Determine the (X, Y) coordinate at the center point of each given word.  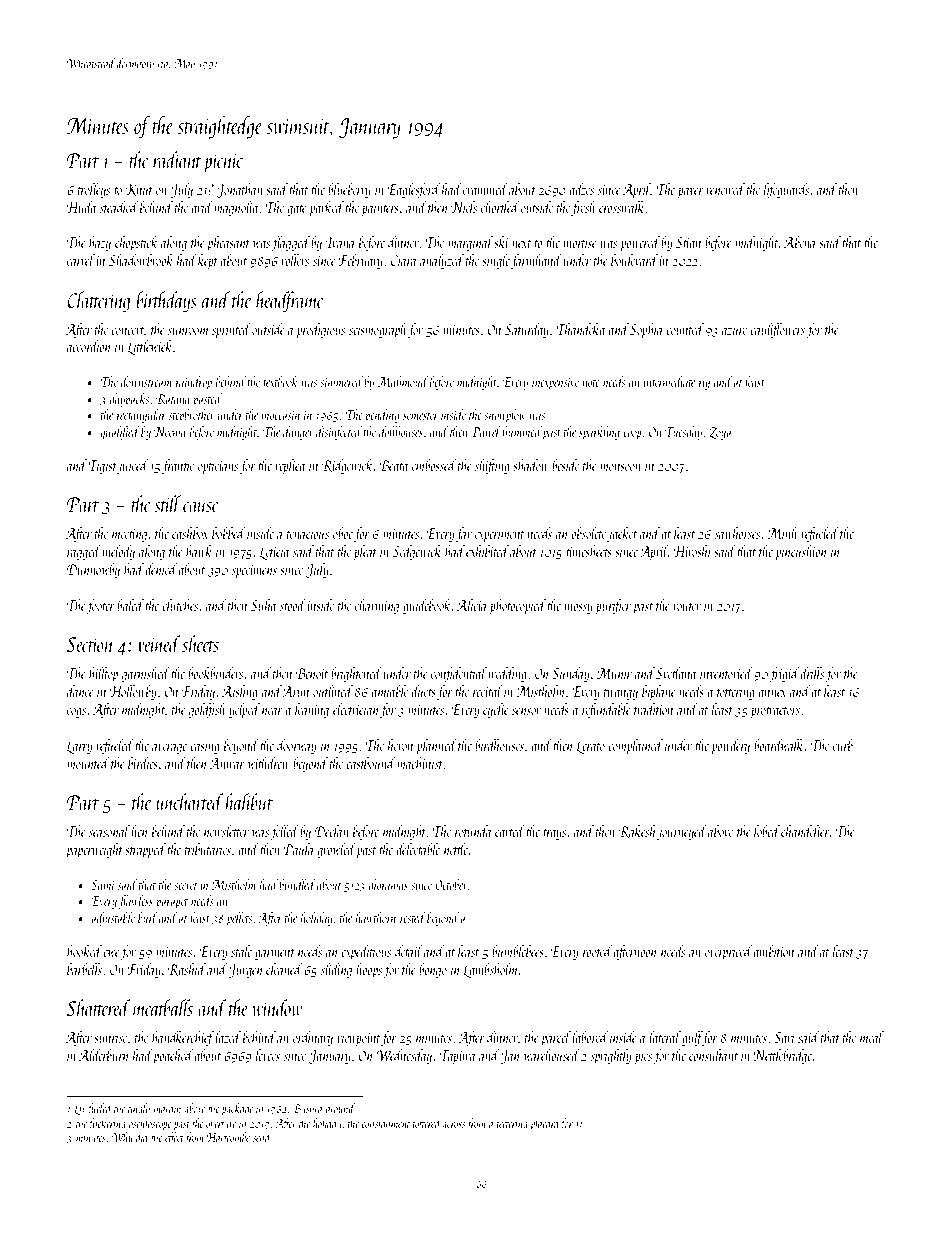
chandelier (805, 831)
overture (221, 1124)
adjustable (113, 919)
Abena (799, 242)
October (451, 884)
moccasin (280, 415)
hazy (100, 243)
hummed (522, 431)
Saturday (527, 330)
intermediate (669, 381)
